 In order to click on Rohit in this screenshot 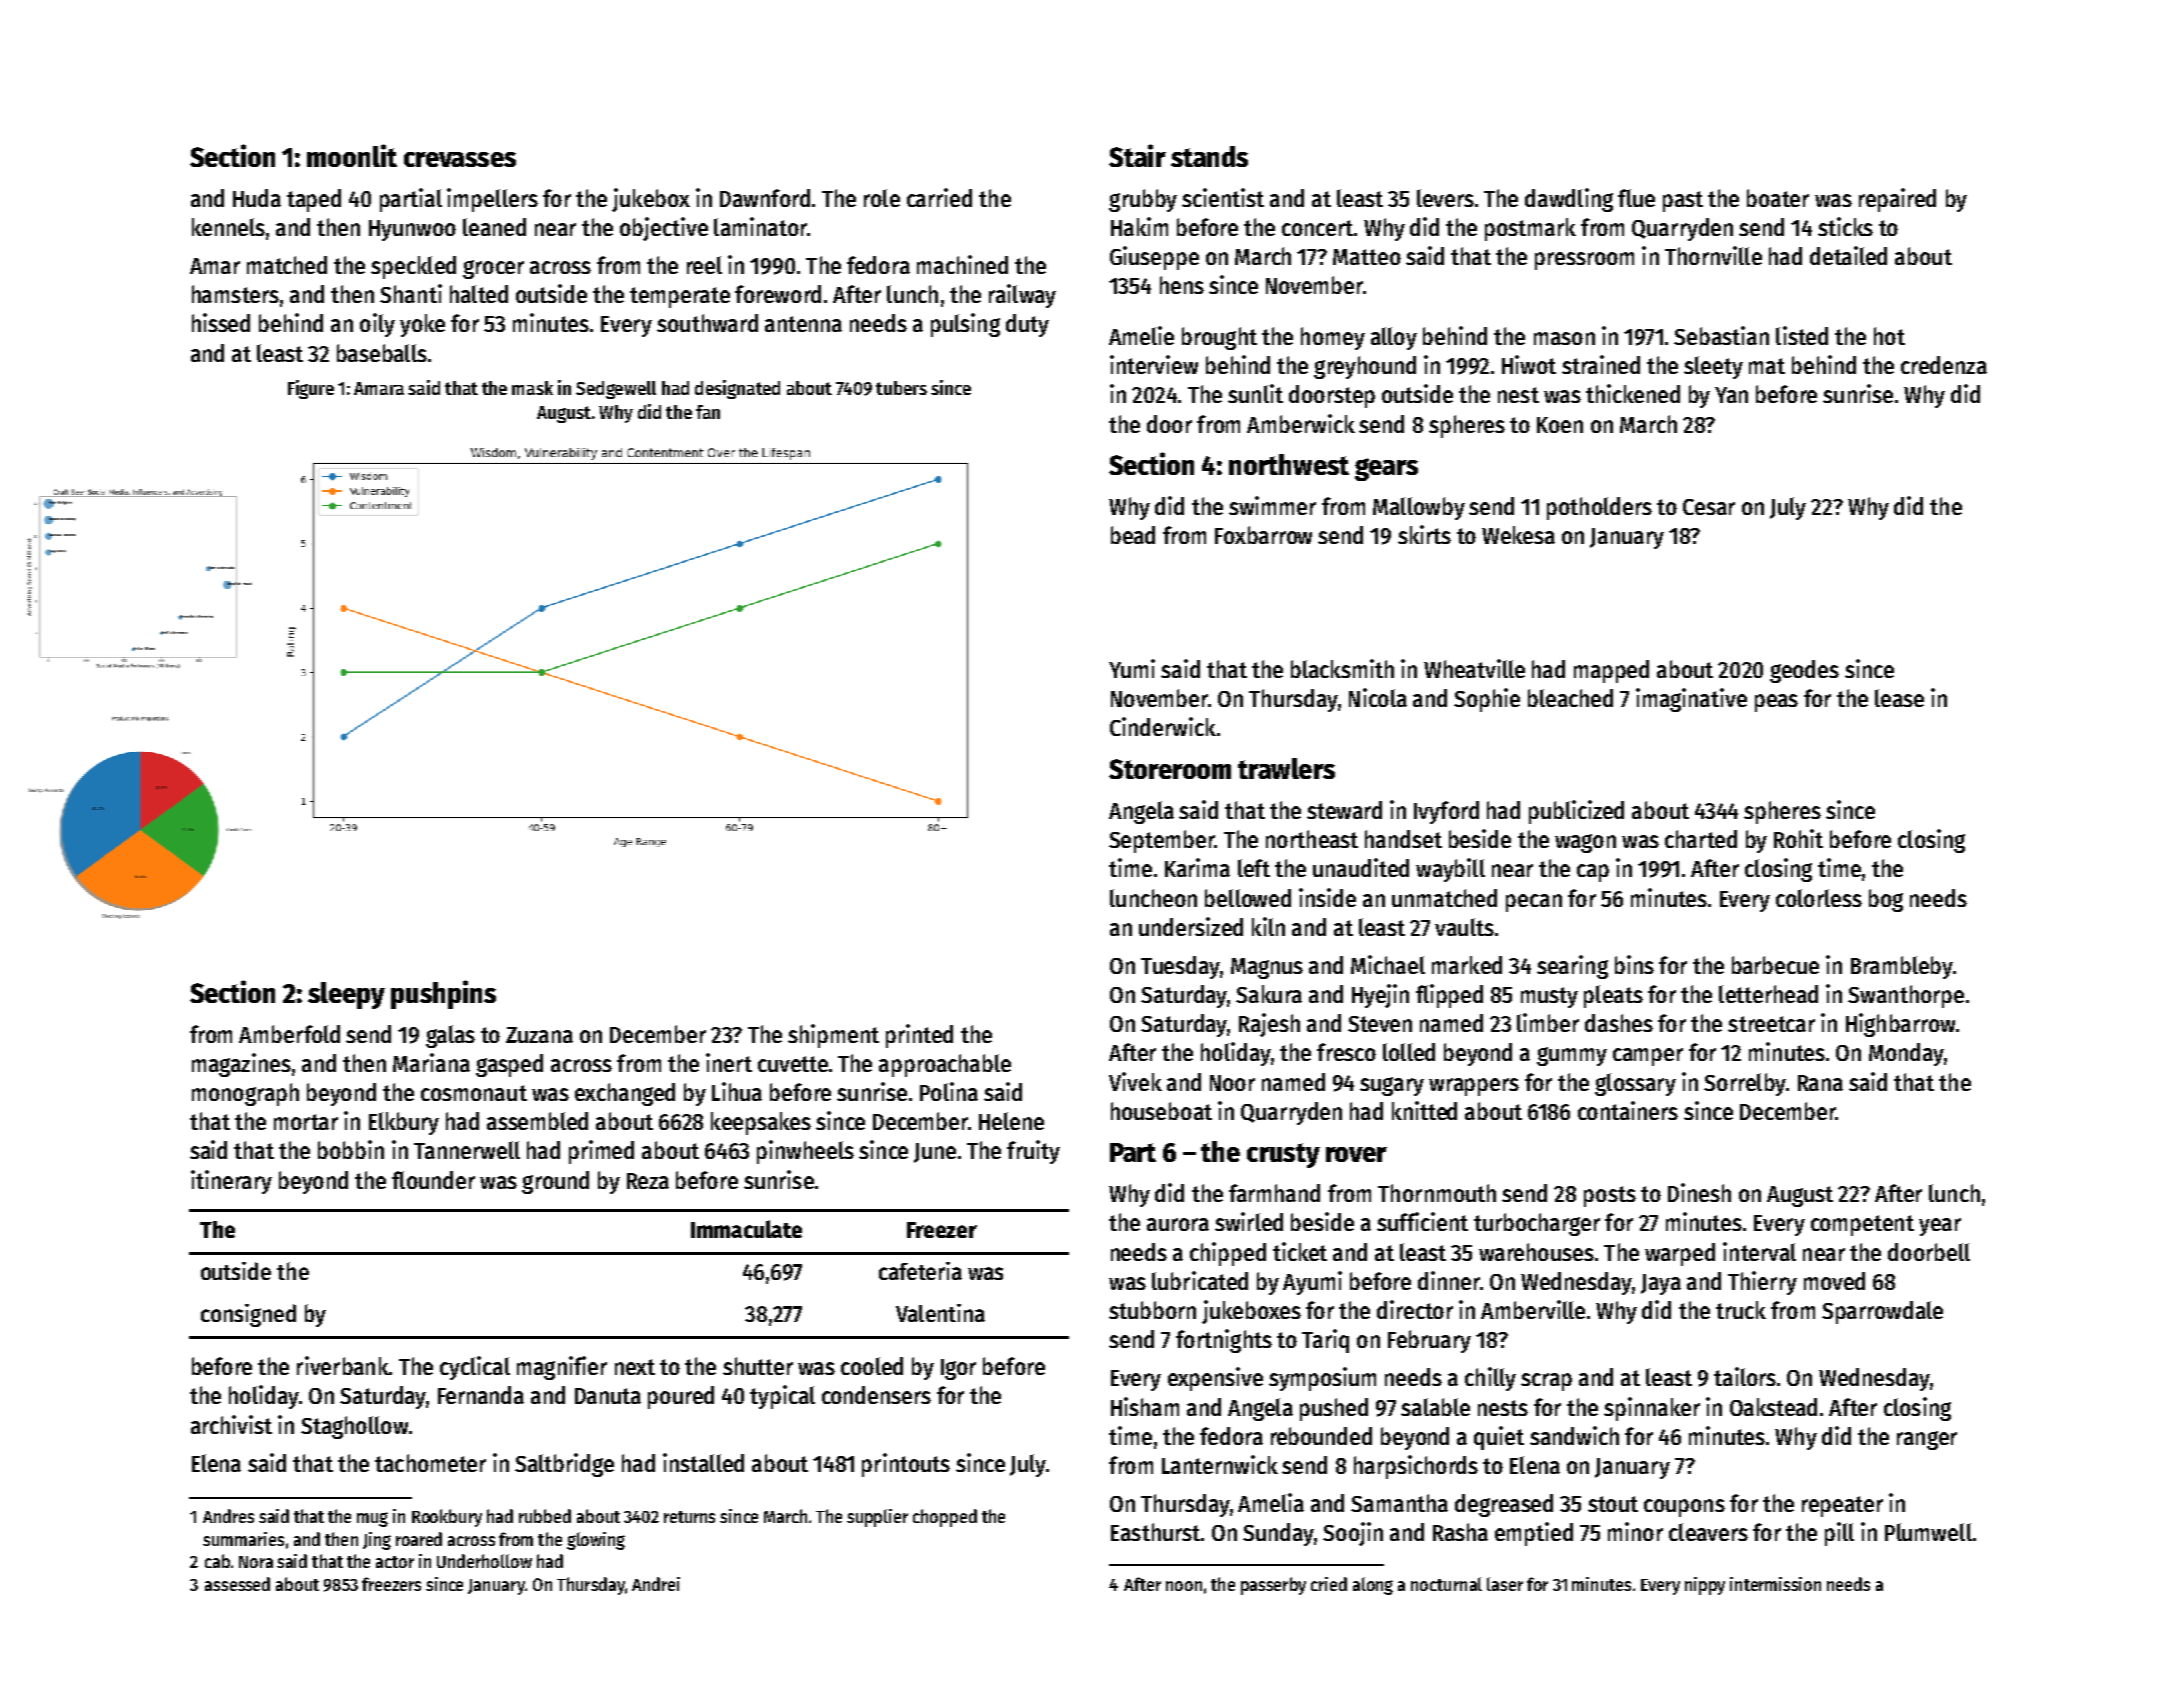, I will do `click(1798, 838)`.
